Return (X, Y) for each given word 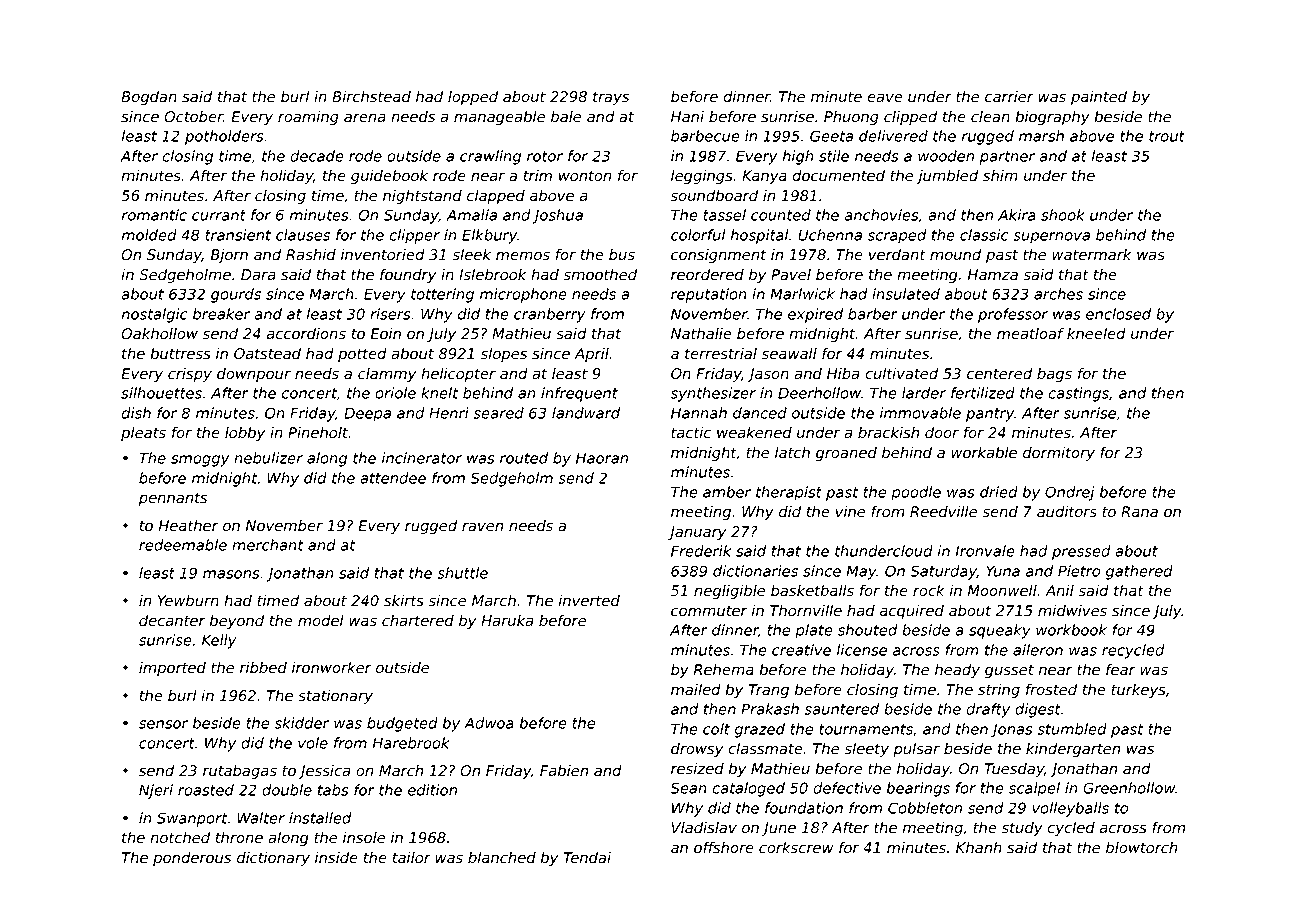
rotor (545, 156)
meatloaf (1030, 333)
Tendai (587, 858)
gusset (1009, 671)
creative (801, 650)
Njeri (156, 791)
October (193, 117)
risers (390, 314)
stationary (335, 697)
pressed (1081, 552)
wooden (946, 156)
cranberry (550, 315)
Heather (188, 526)
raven (482, 526)
